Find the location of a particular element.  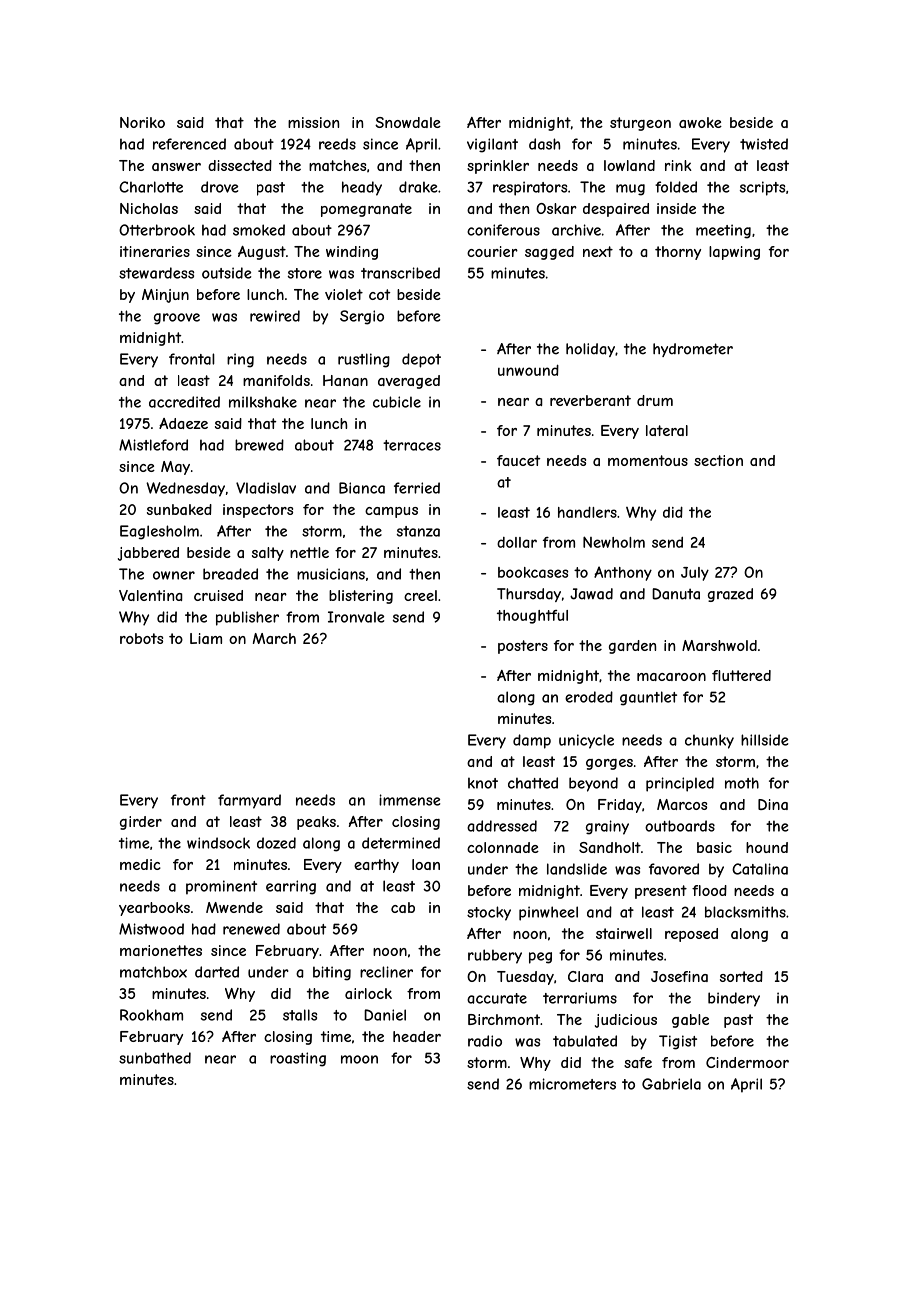

dollar is located at coordinates (517, 542).
